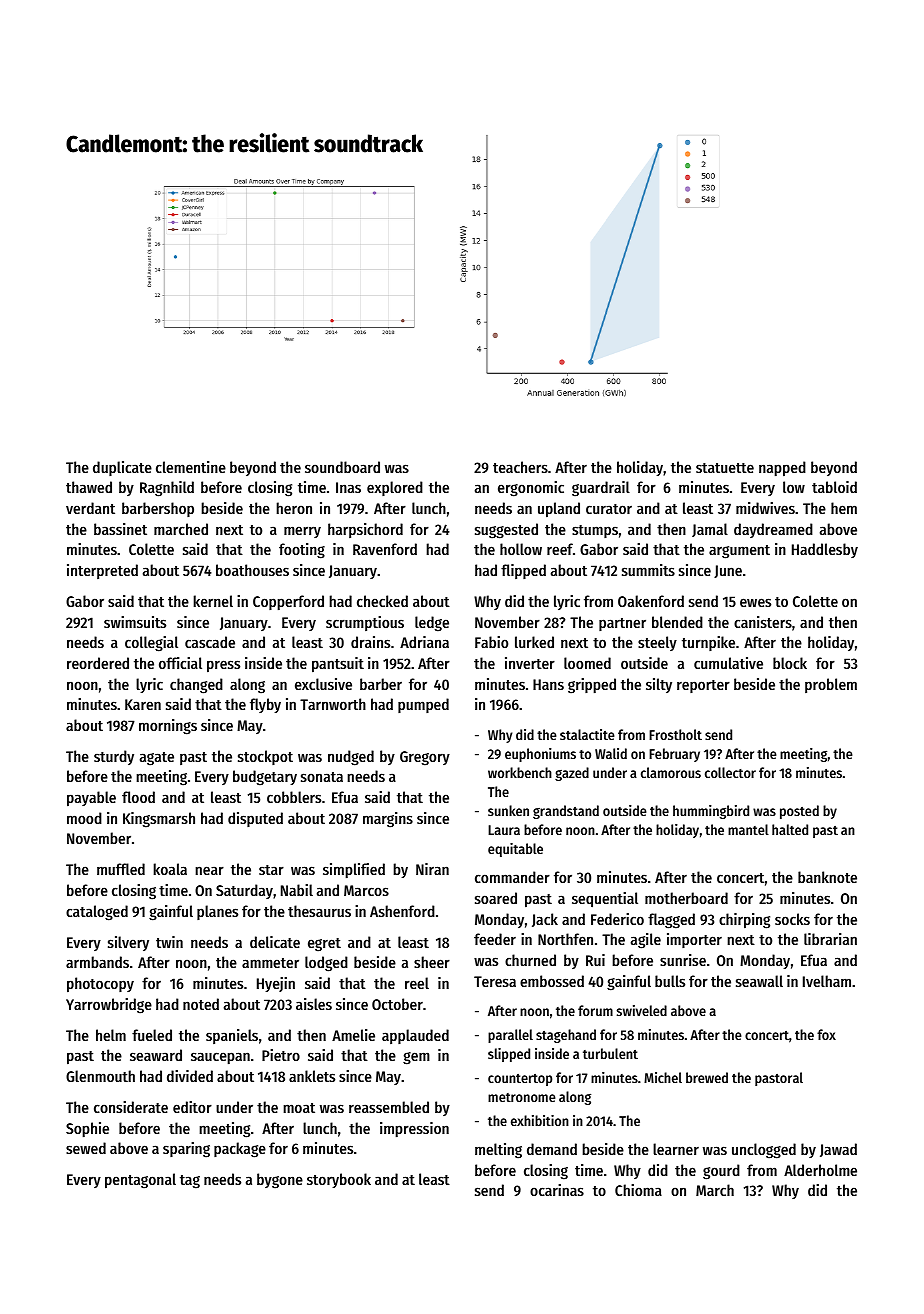 The height and width of the screenshot is (1314, 924). What do you see at coordinates (657, 643) in the screenshot?
I see `steely` at bounding box center [657, 643].
